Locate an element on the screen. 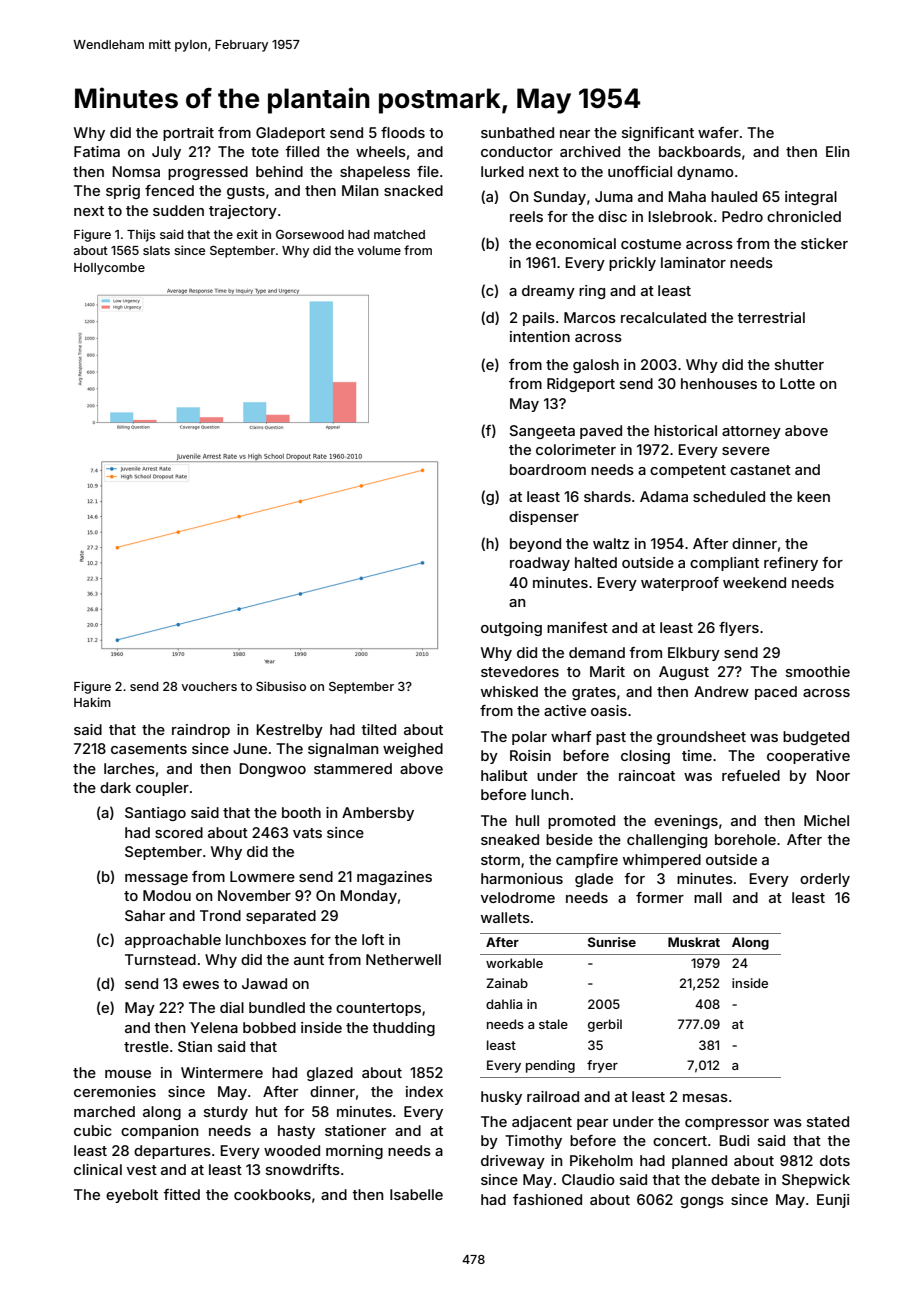  magazines is located at coordinates (394, 878).
